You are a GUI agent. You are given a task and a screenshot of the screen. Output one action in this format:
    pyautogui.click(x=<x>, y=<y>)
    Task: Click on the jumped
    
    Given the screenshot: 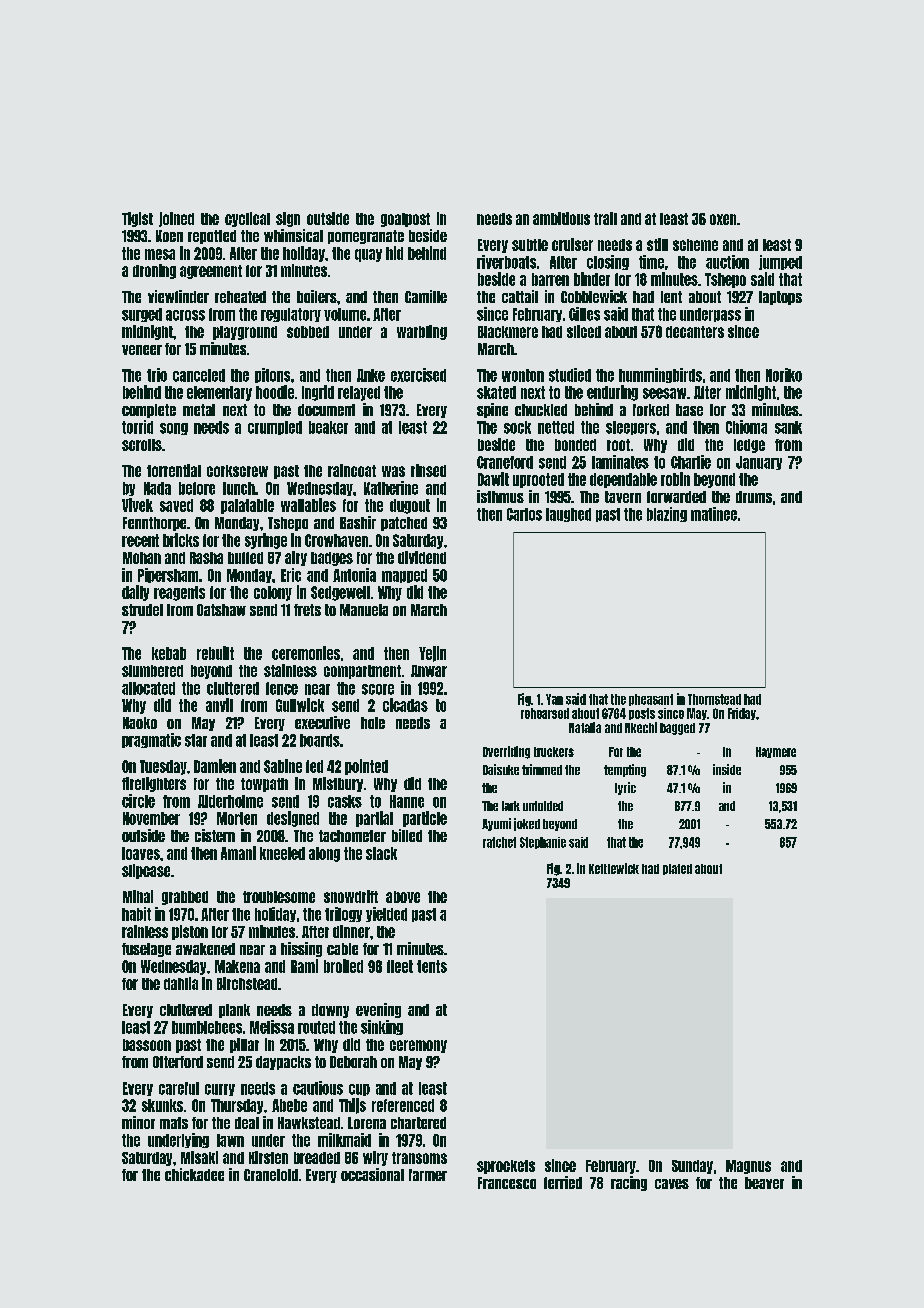 What is the action you would take?
    pyautogui.click(x=780, y=262)
